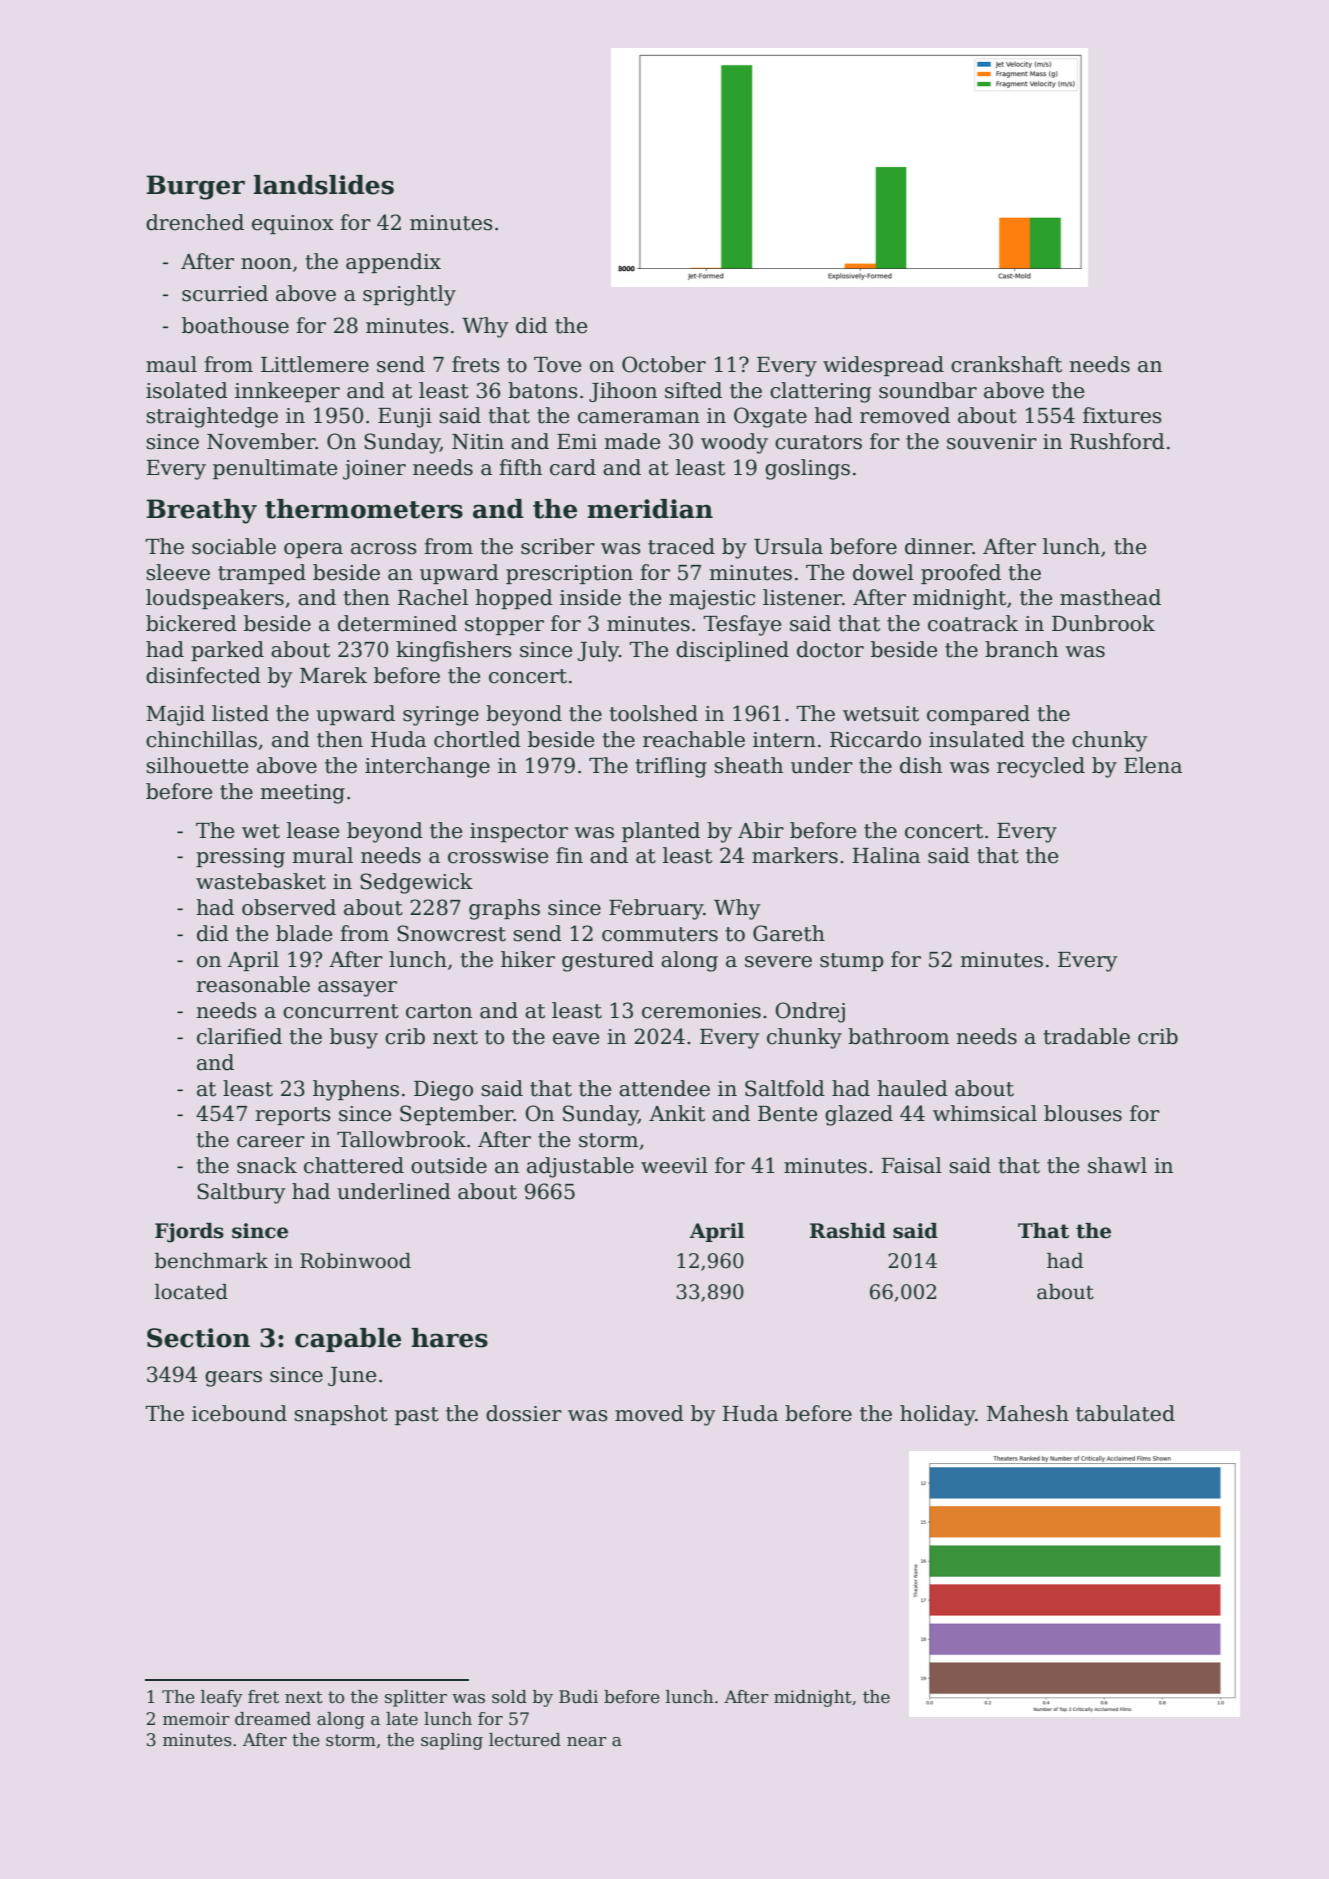 The height and width of the page is (1879, 1329). I want to click on Tove, so click(557, 365).
